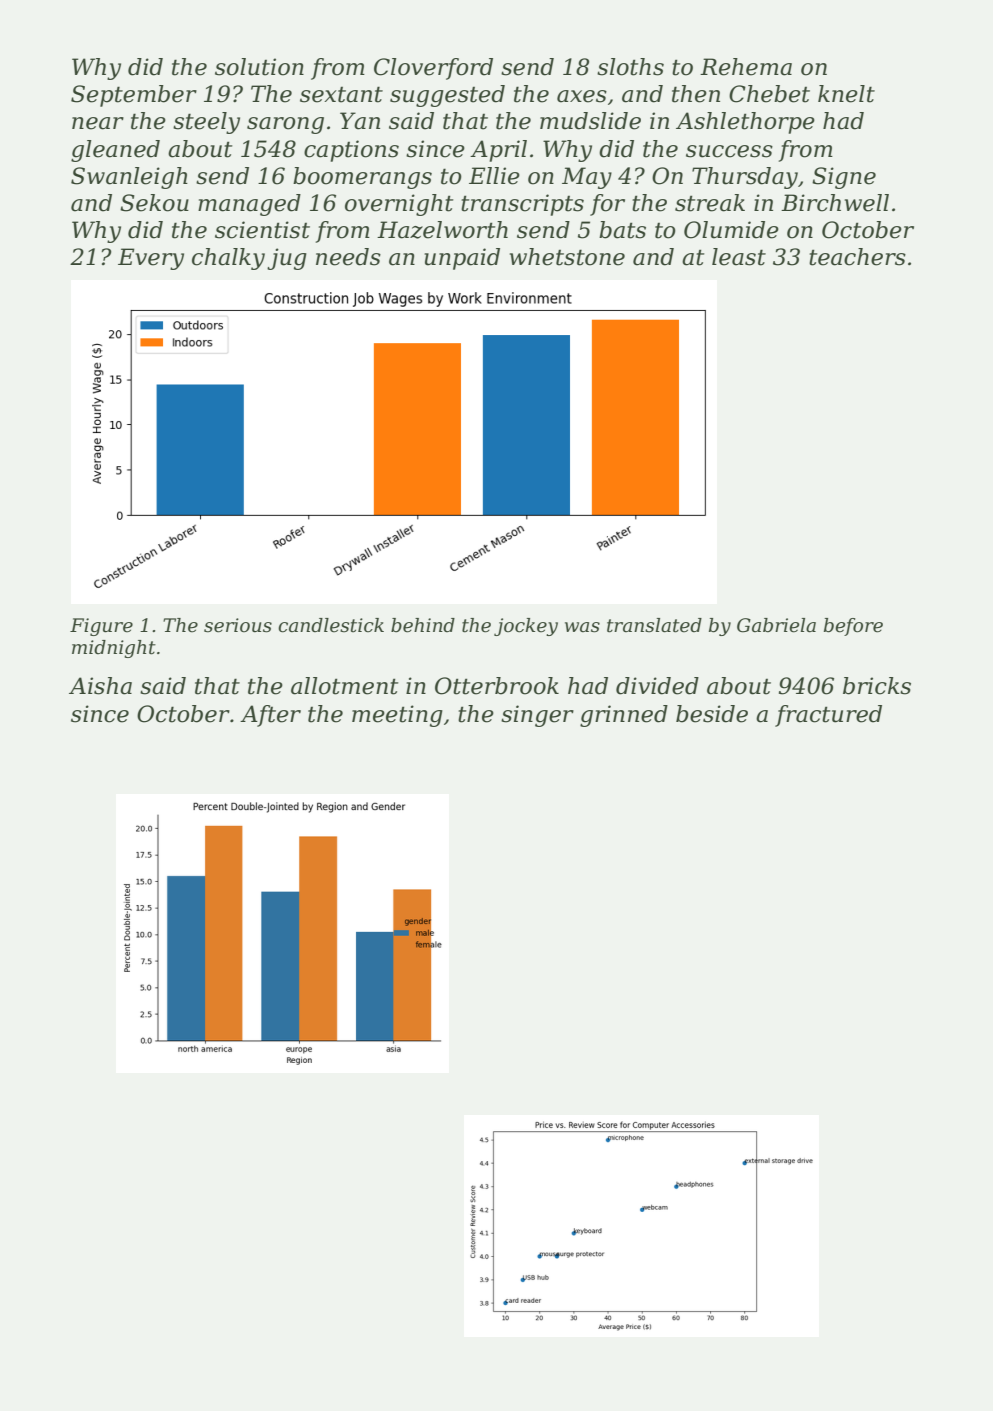 The height and width of the screenshot is (1411, 993). I want to click on captions, so click(351, 151).
